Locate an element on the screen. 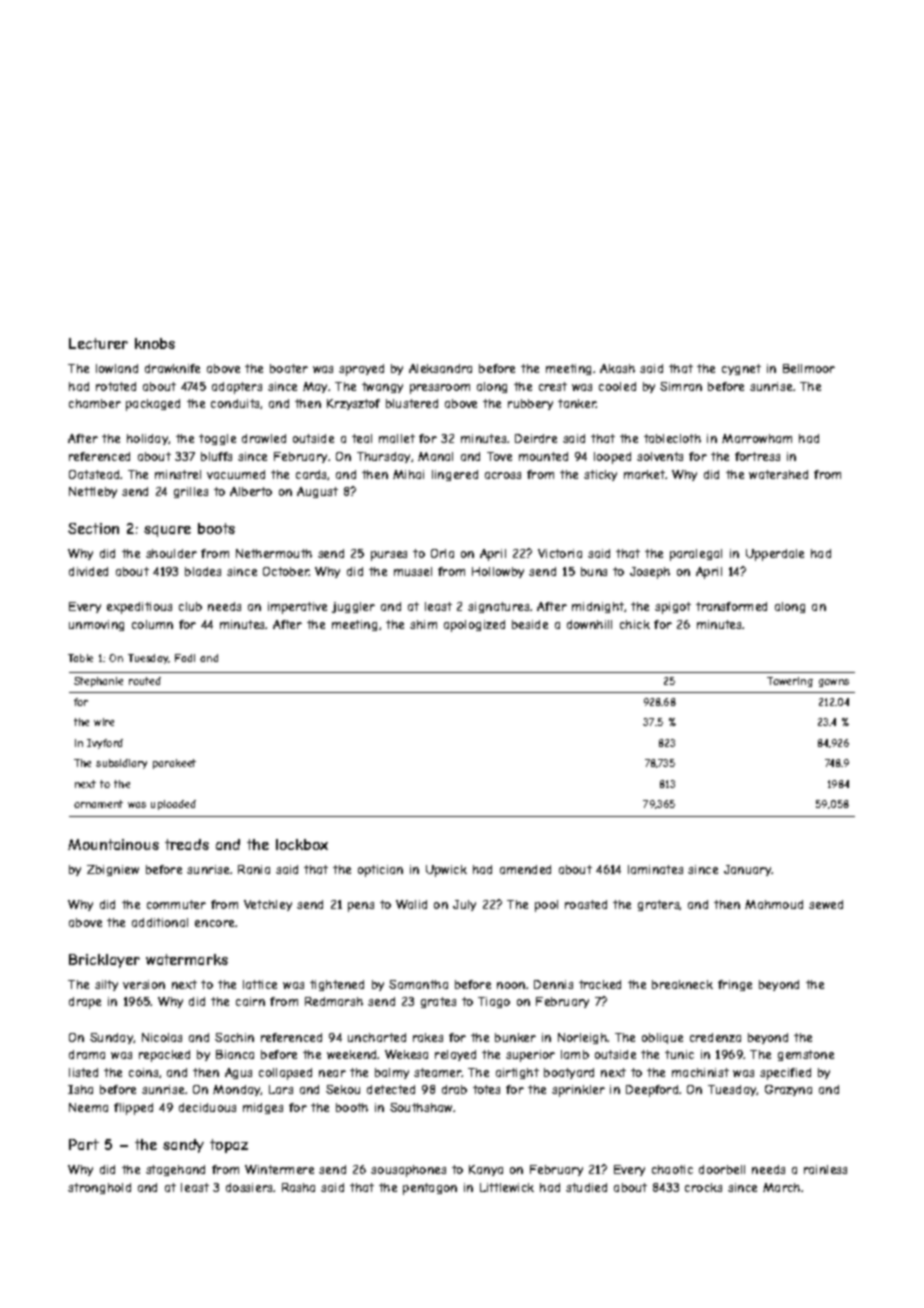  pentagon is located at coordinates (430, 1189).
